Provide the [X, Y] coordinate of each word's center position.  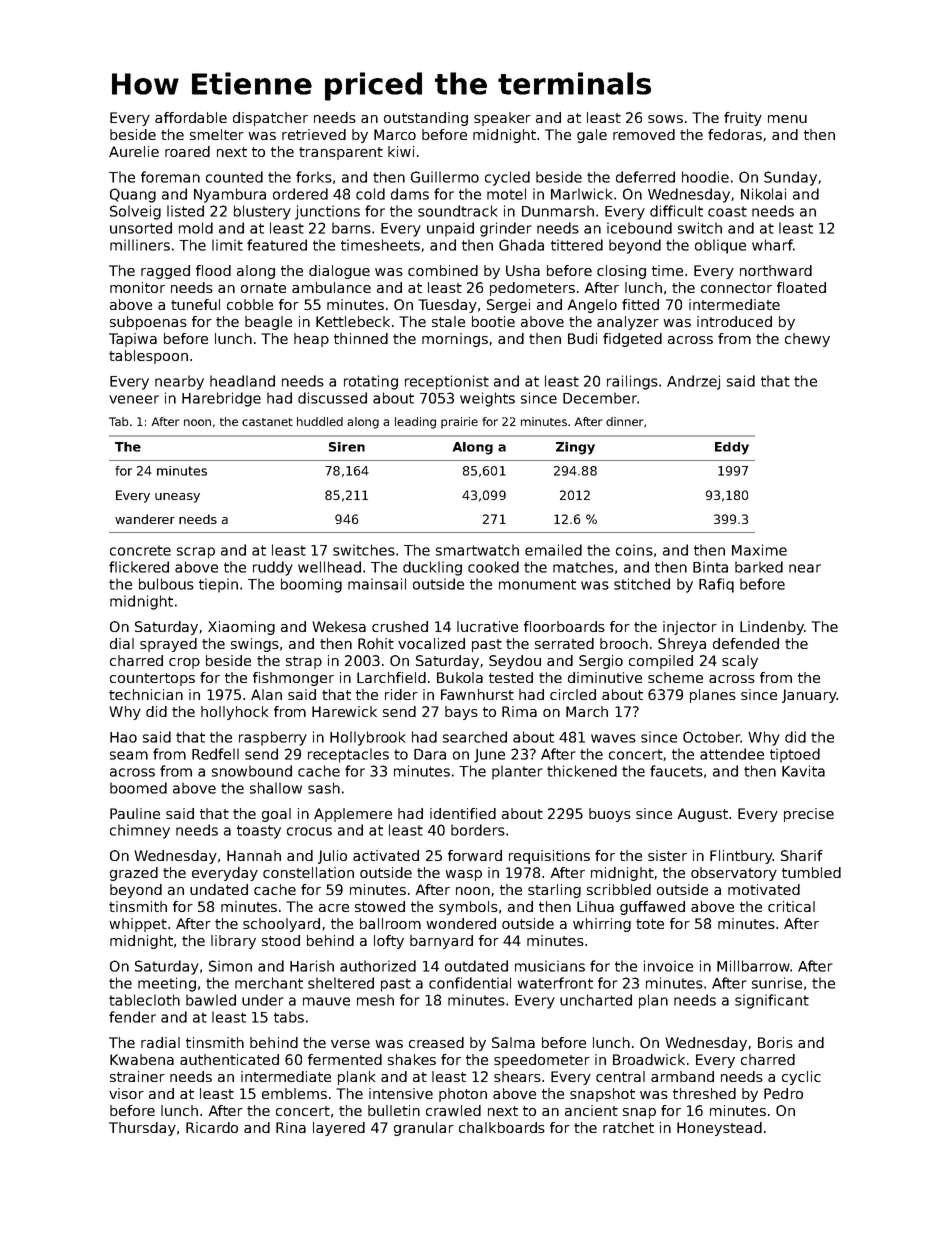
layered [339, 1129]
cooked [493, 567]
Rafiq [716, 585]
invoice [668, 966]
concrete [140, 550]
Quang [133, 195]
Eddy [732, 448]
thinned [361, 338]
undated [219, 889]
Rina [291, 1127]
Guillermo [445, 177]
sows [665, 119]
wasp [463, 875]
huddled [320, 421]
